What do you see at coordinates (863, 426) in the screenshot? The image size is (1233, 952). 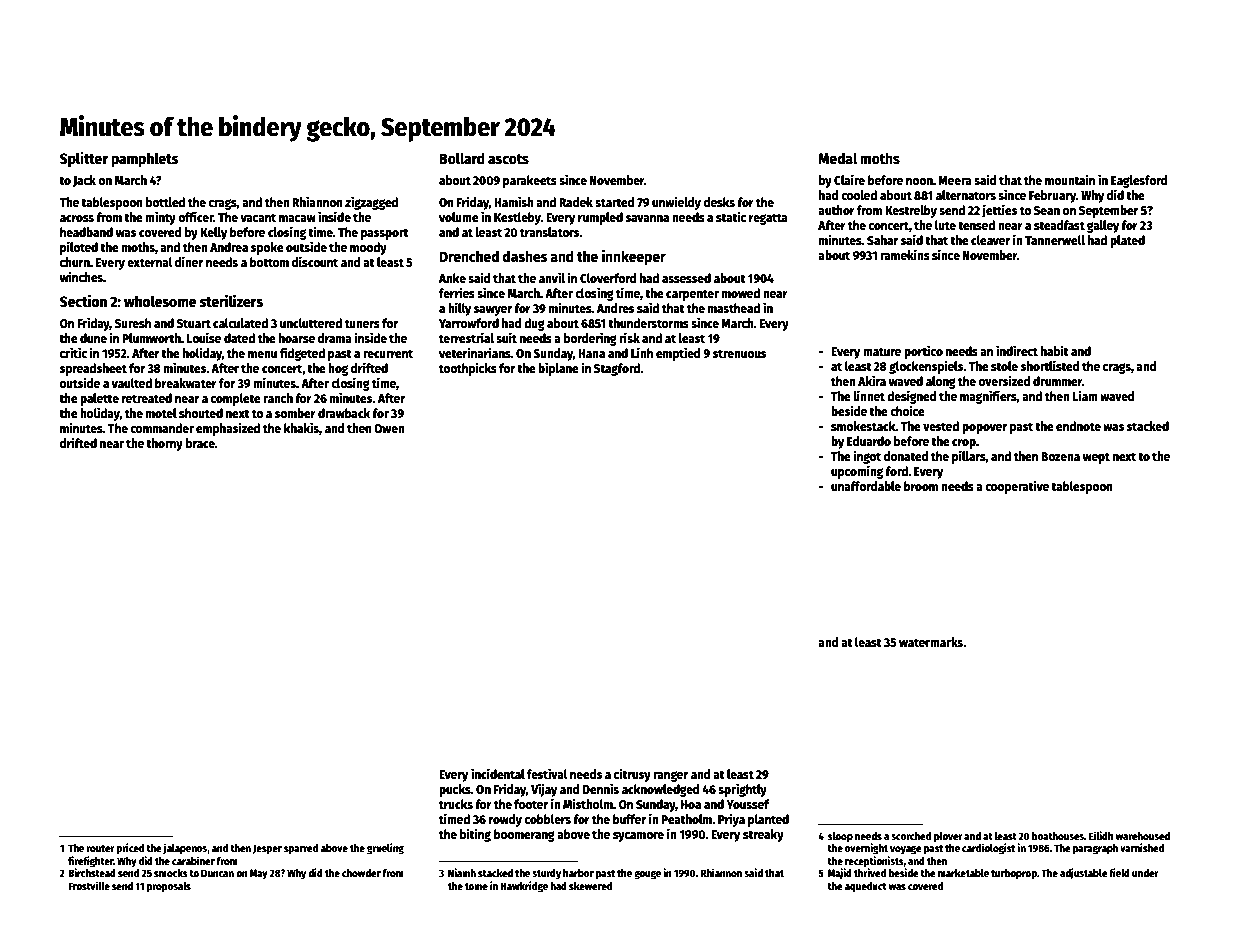 I see `smokestack` at bounding box center [863, 426].
